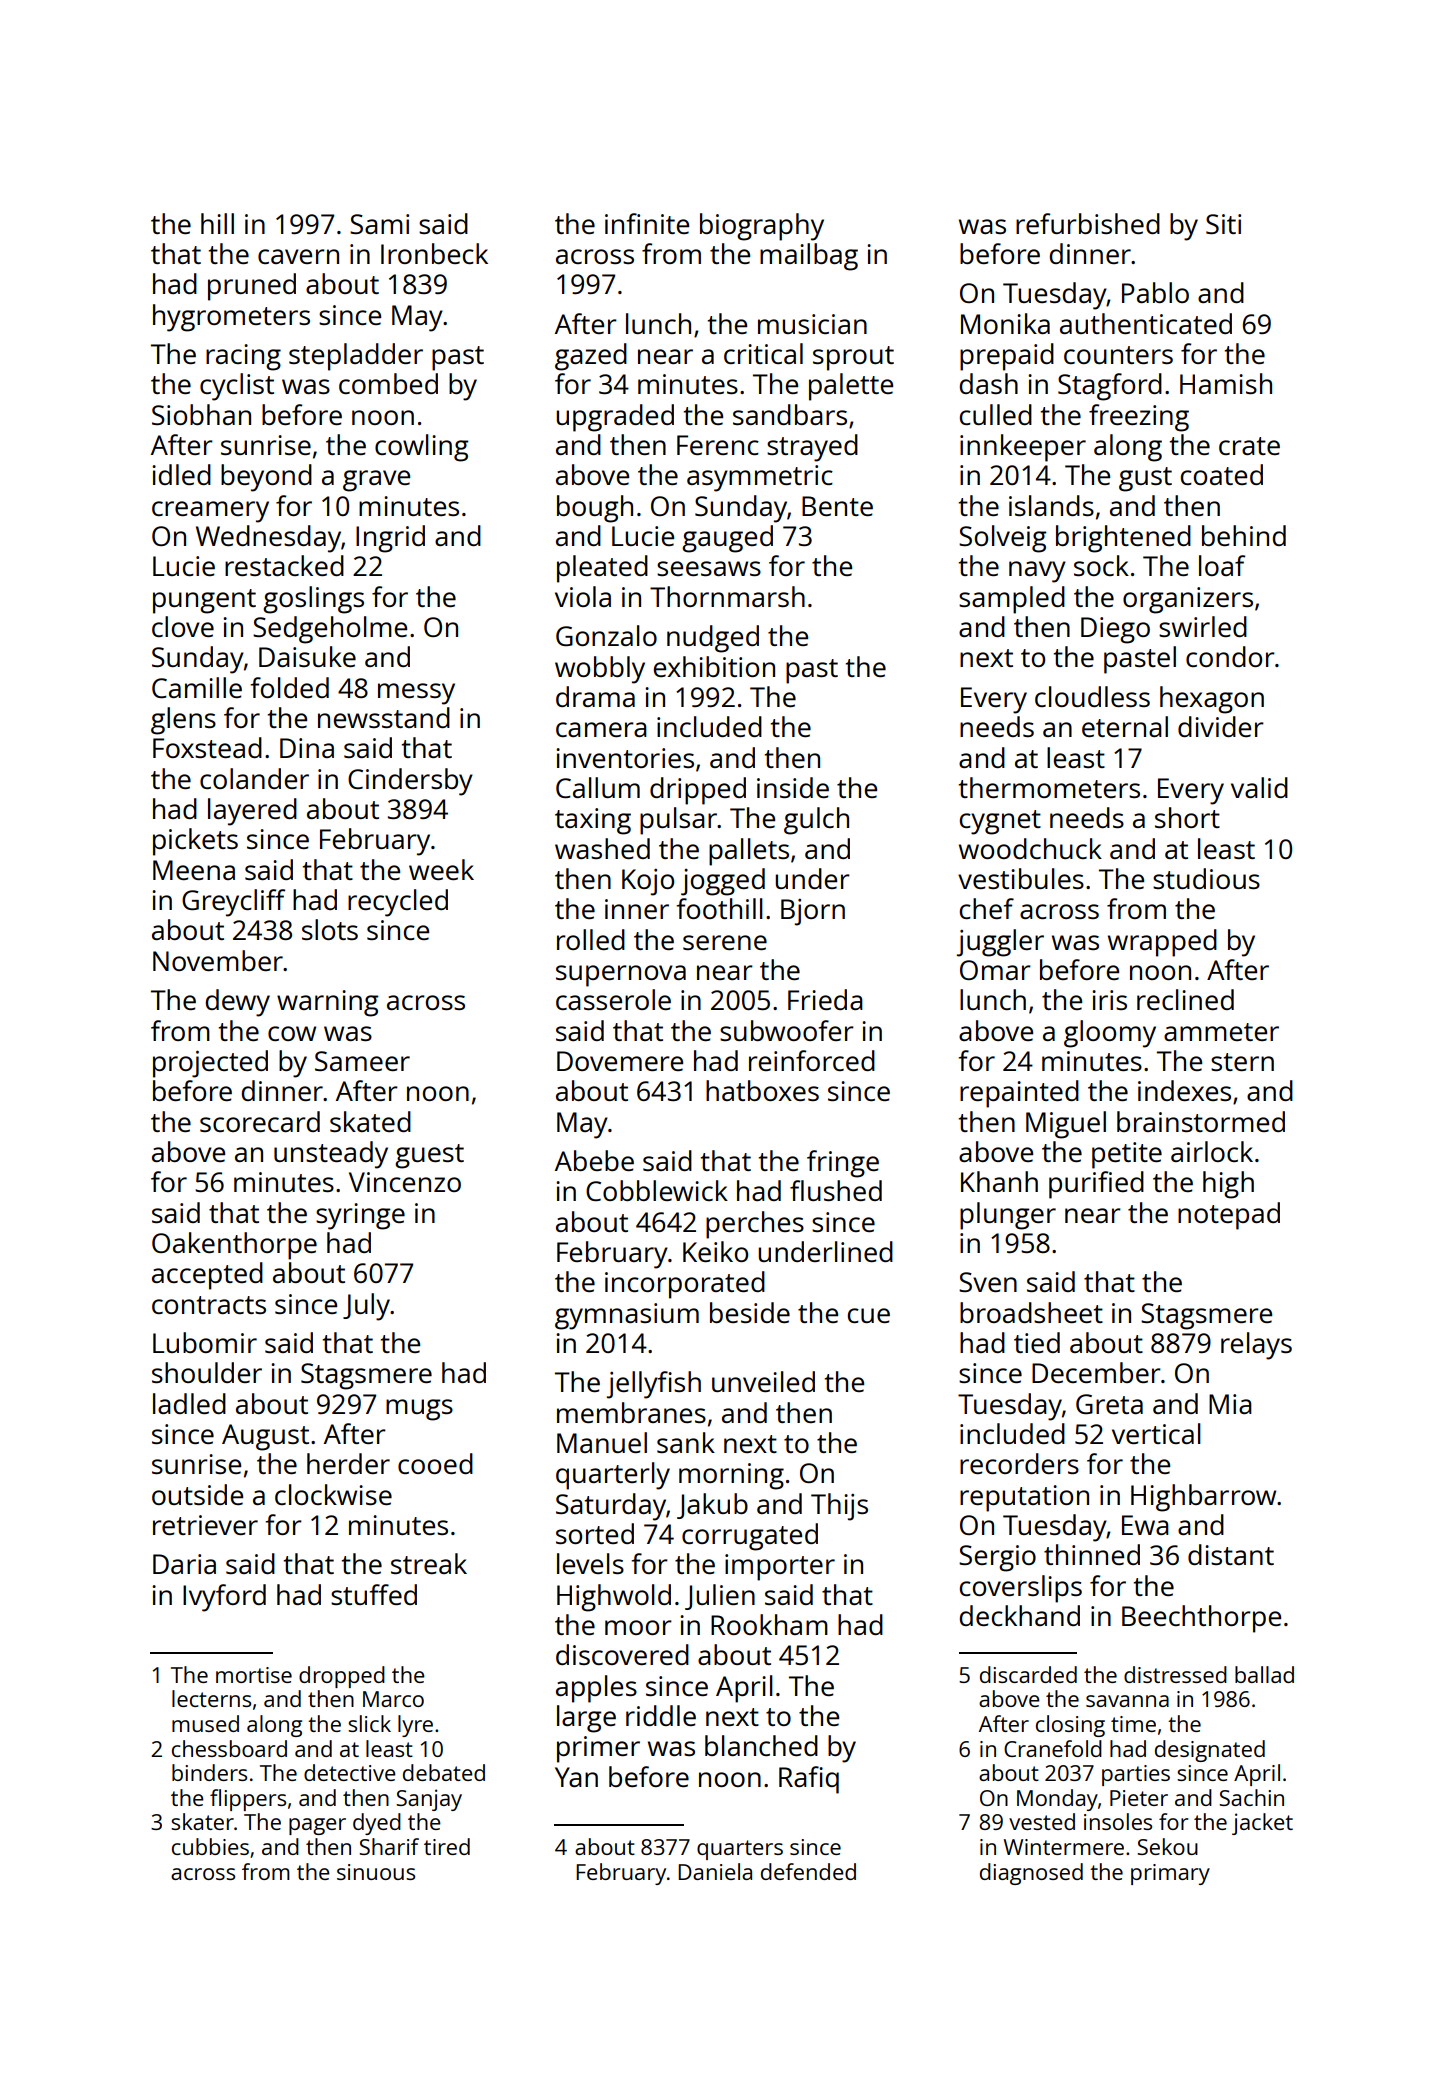 Image resolution: width=1450 pixels, height=2100 pixels. What do you see at coordinates (1229, 1216) in the image?
I see `notepad` at bounding box center [1229, 1216].
